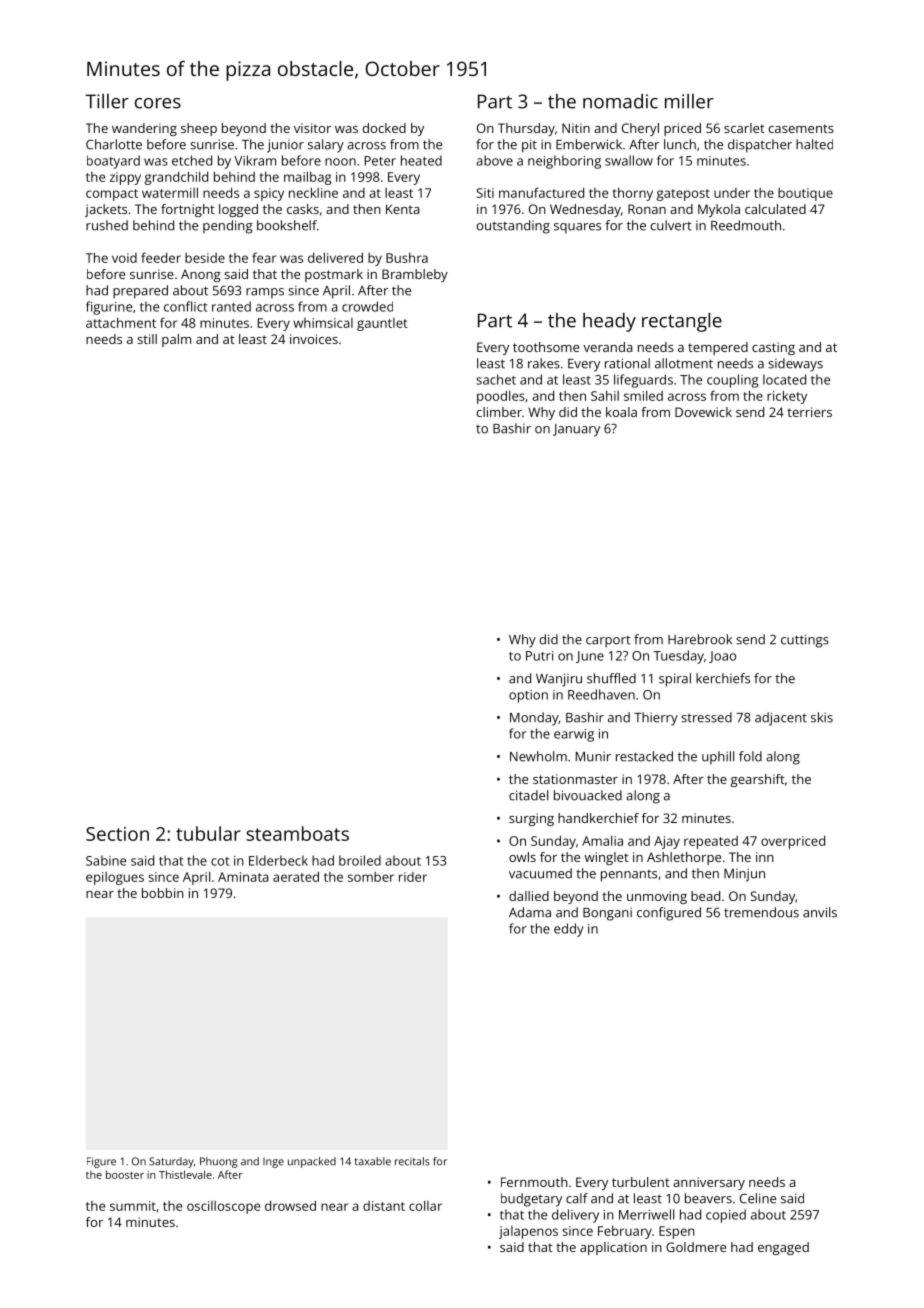 The width and height of the screenshot is (924, 1308). I want to click on Thursday, so click(526, 129).
